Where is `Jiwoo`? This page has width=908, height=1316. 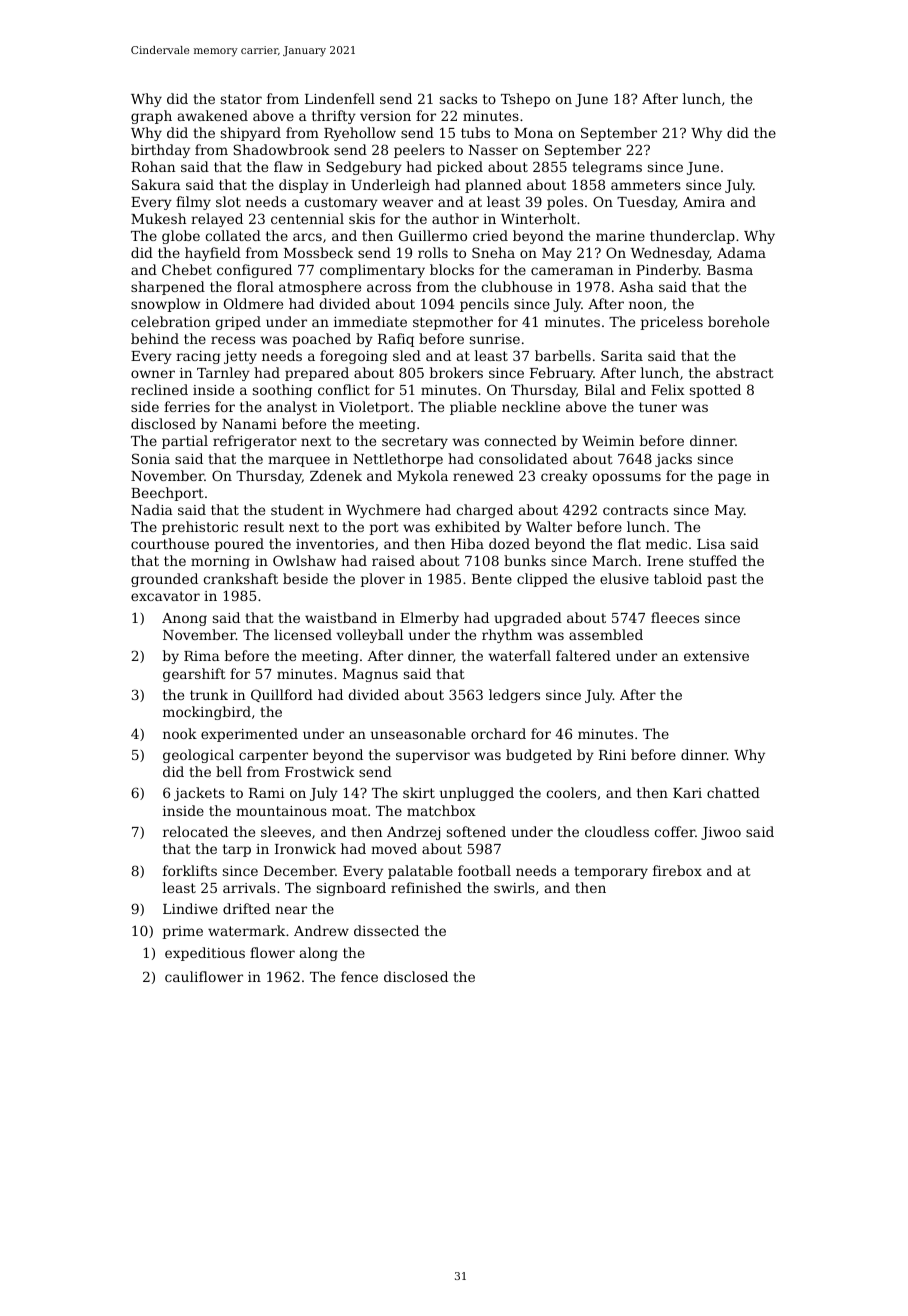 Jiwoo is located at coordinates (721, 833).
